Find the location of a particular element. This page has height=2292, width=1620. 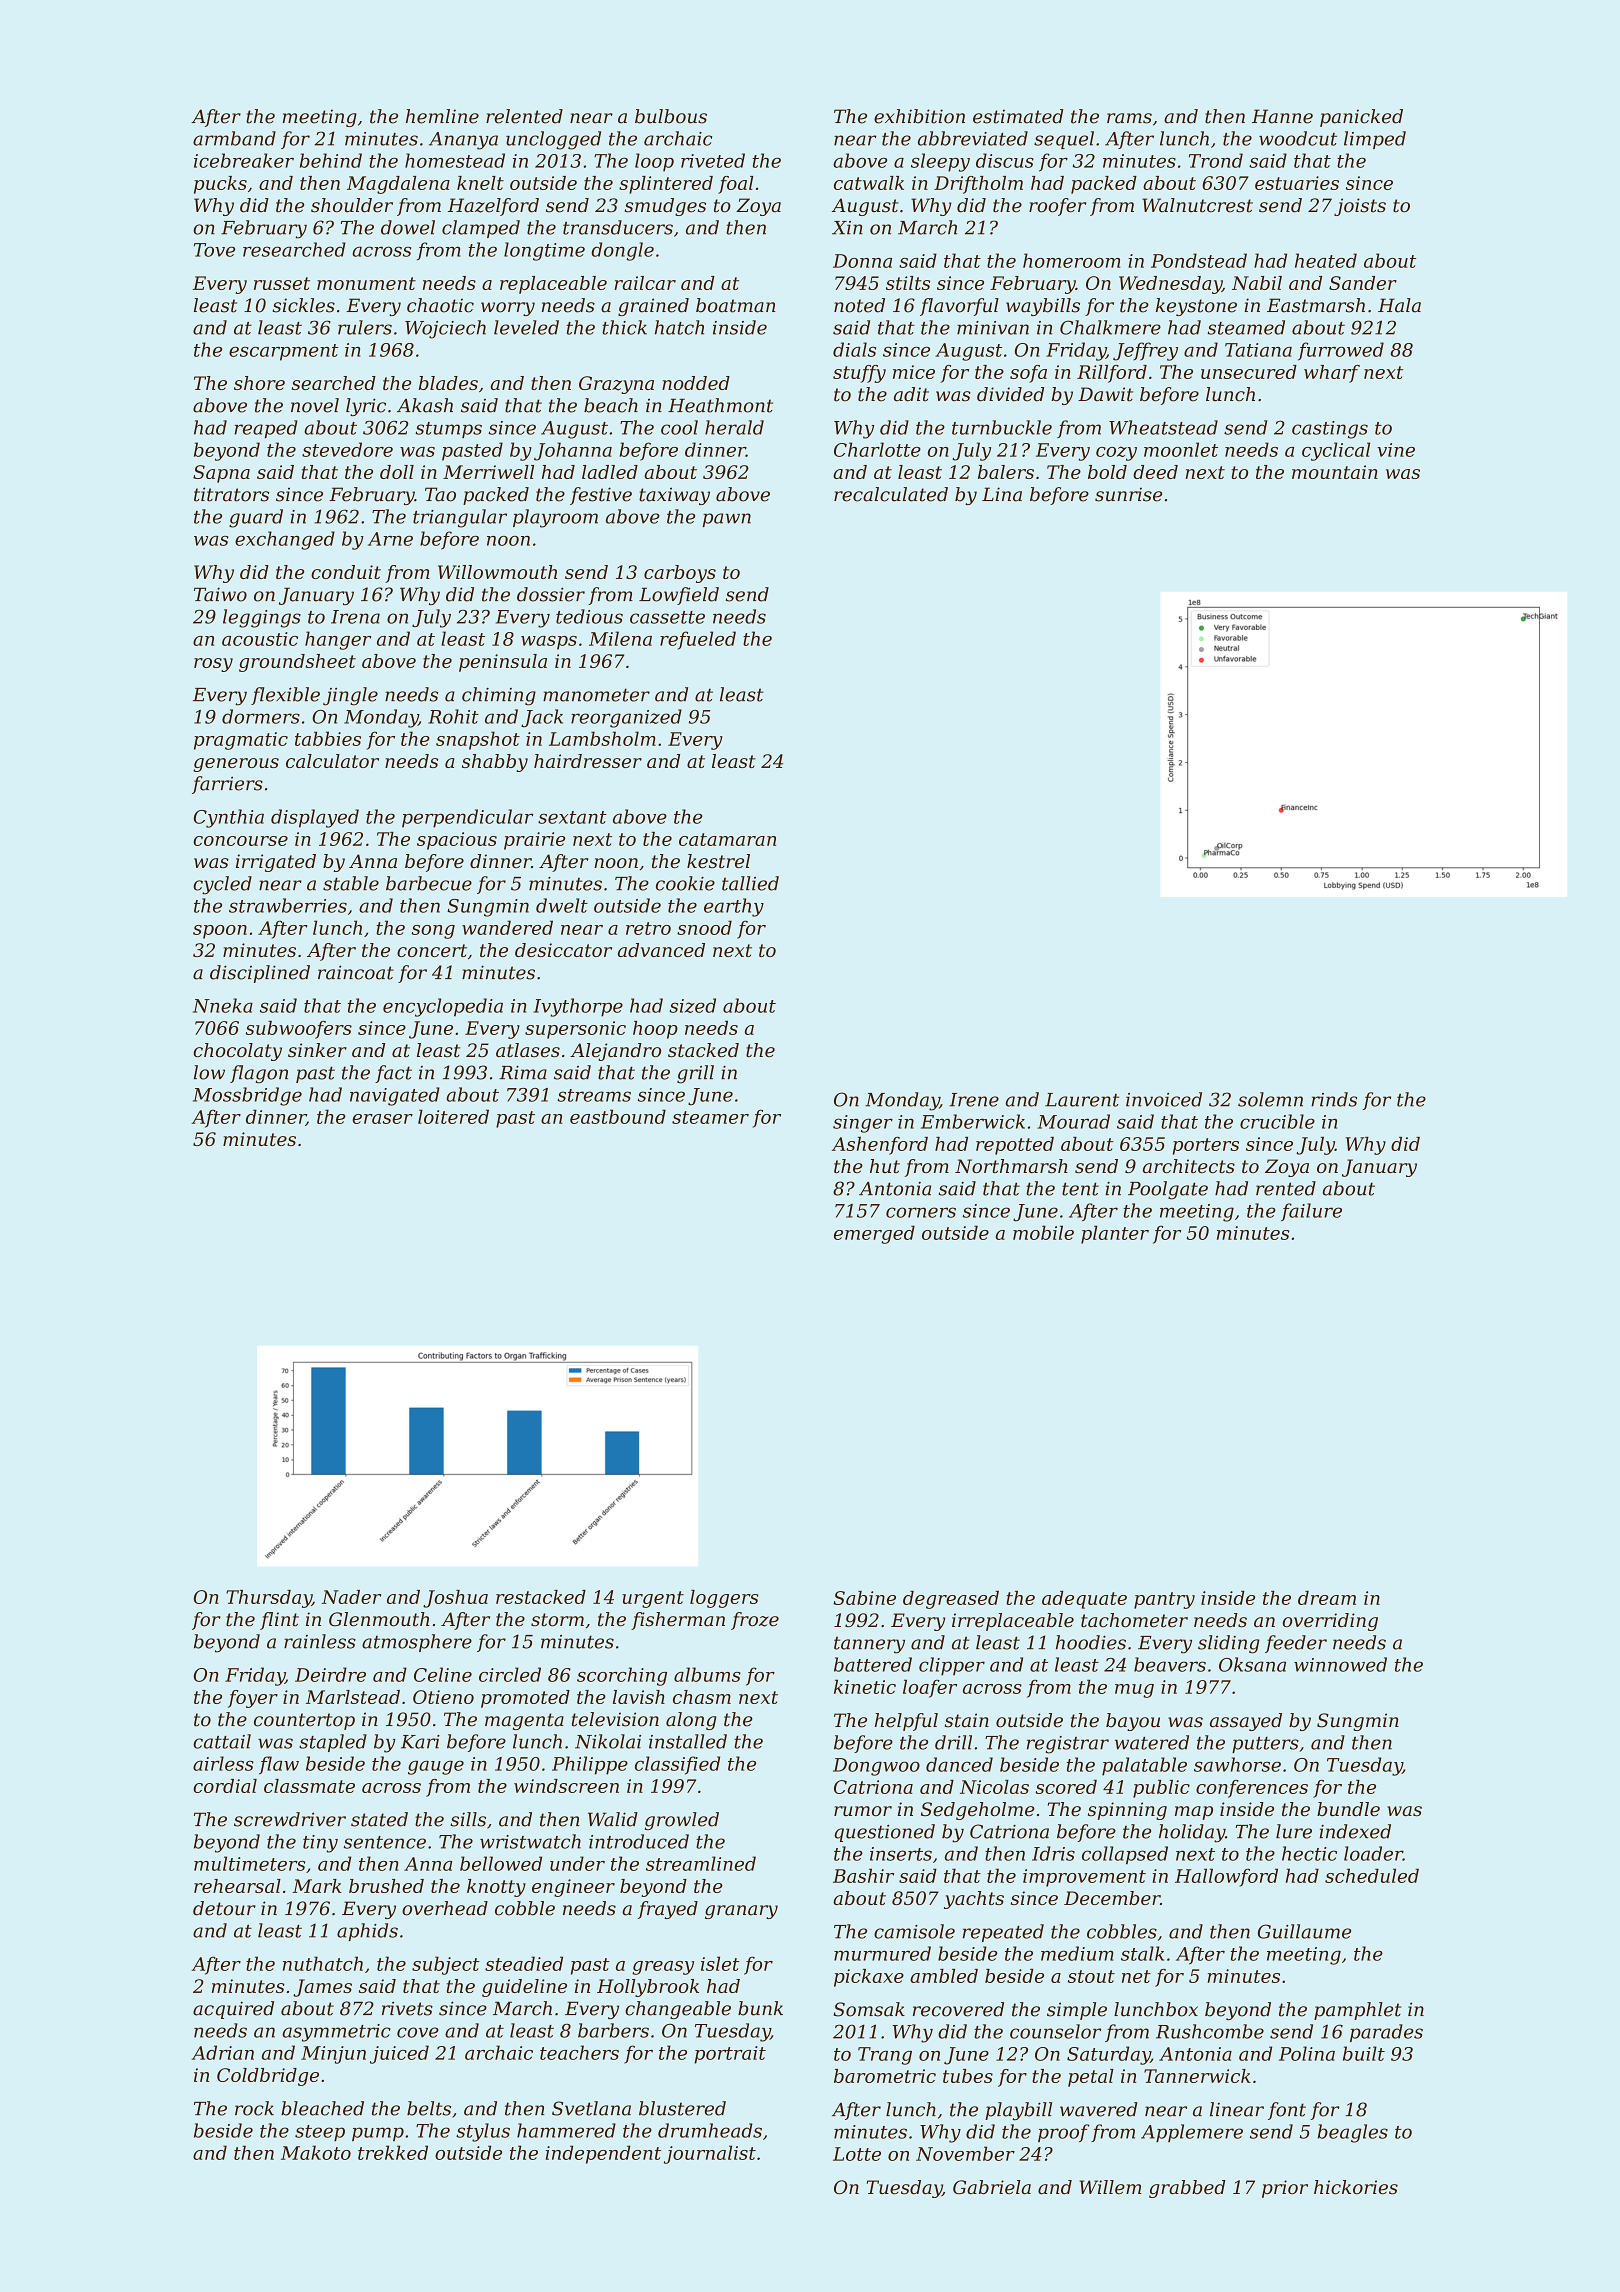

murmured is located at coordinates (882, 1953).
